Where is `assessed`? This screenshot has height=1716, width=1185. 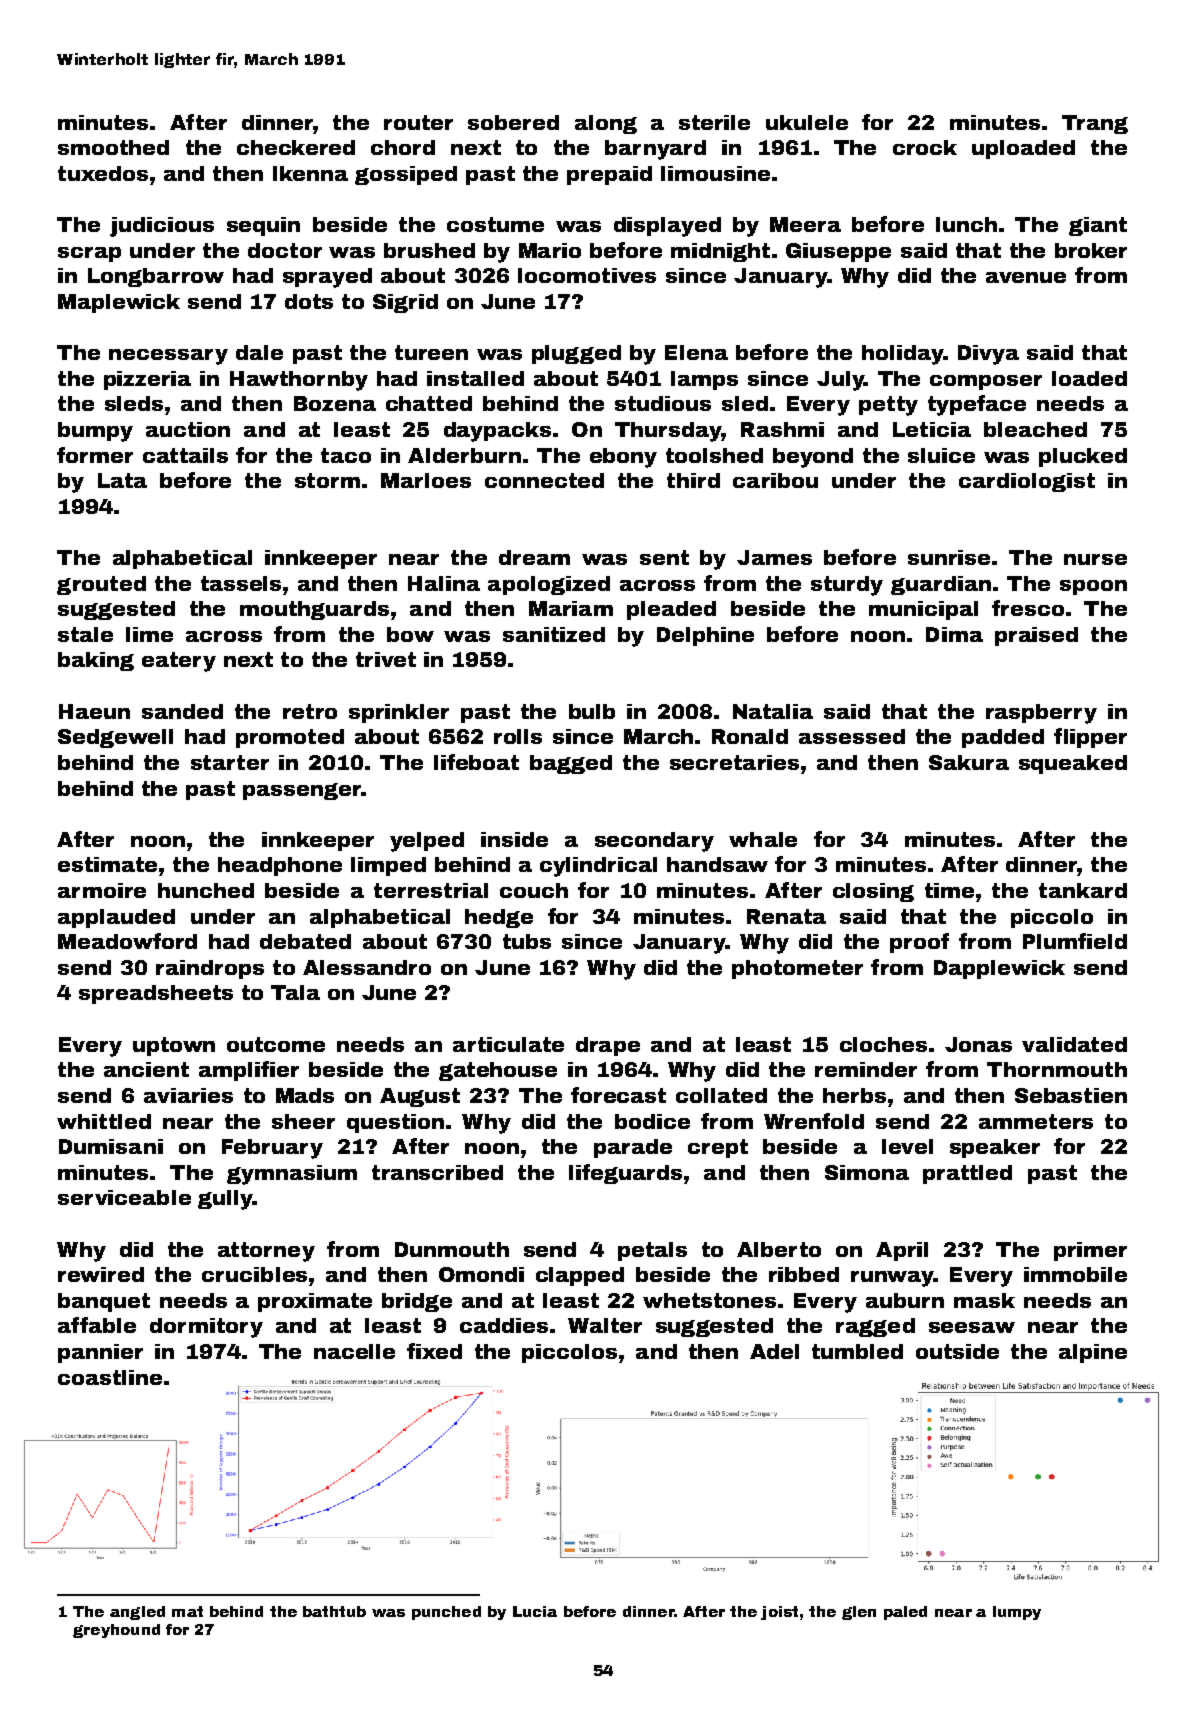 assessed is located at coordinates (852, 736).
